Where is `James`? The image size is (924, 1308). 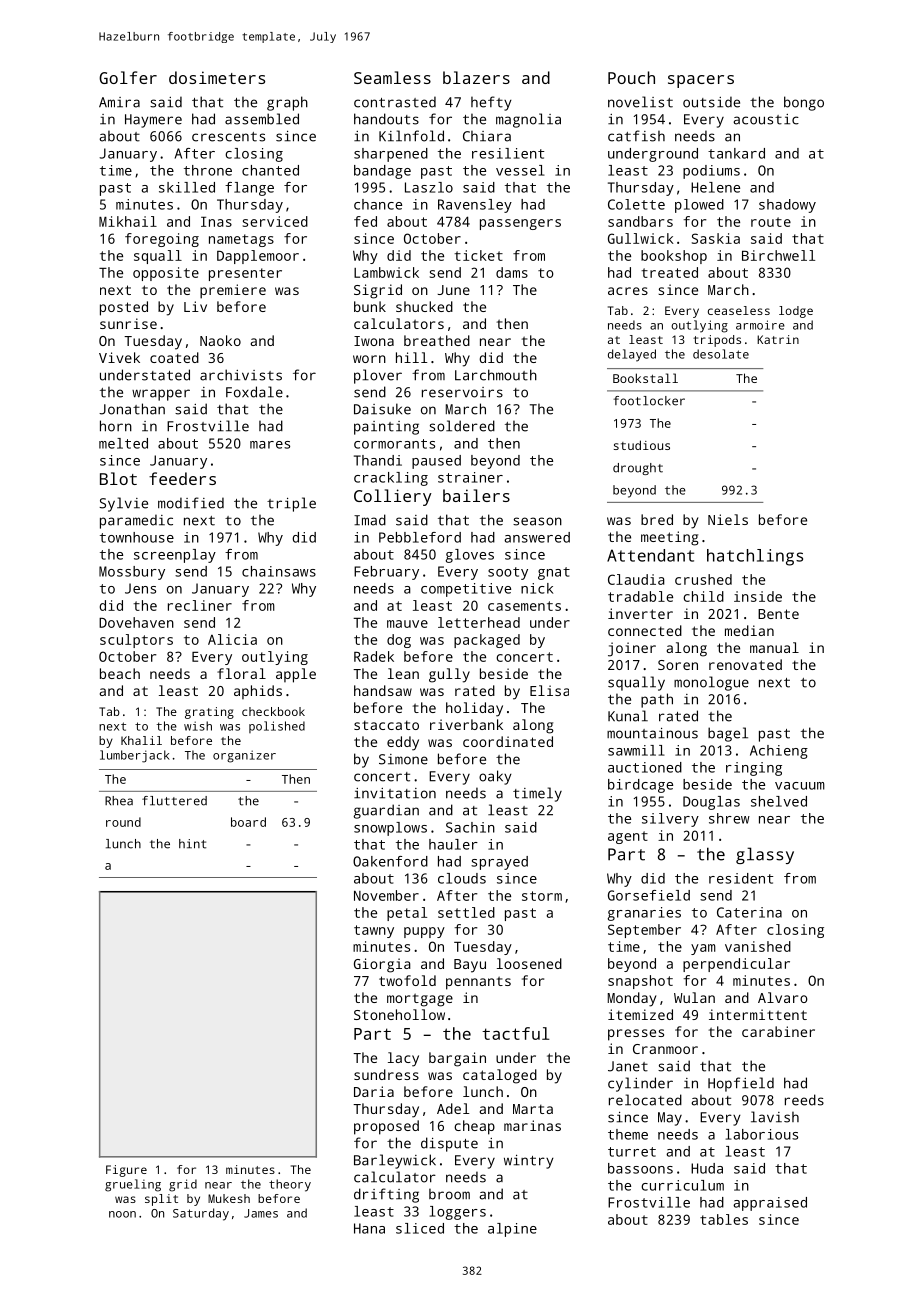
James is located at coordinates (261, 1213).
